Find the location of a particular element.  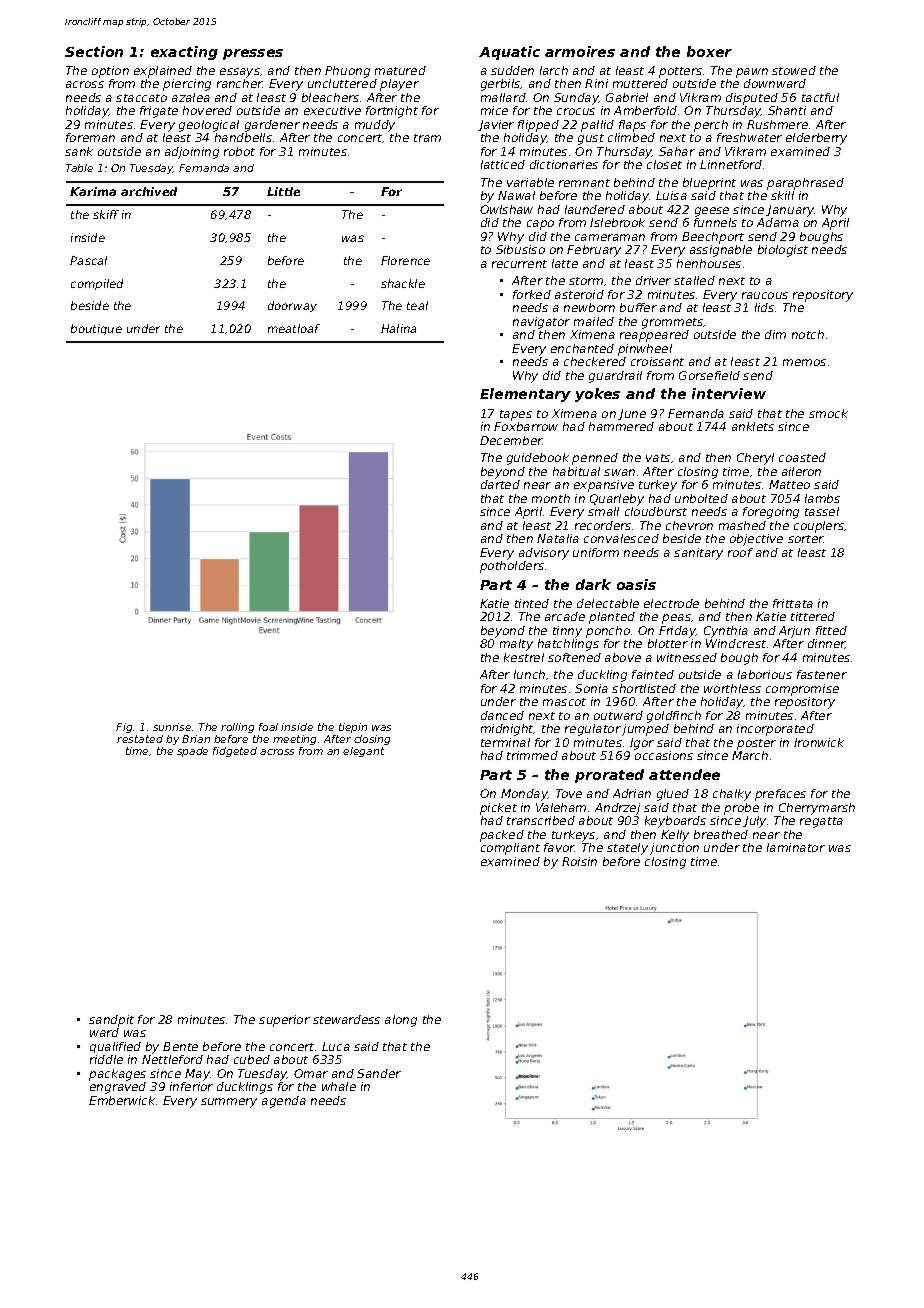

Aquatic is located at coordinates (509, 53).
